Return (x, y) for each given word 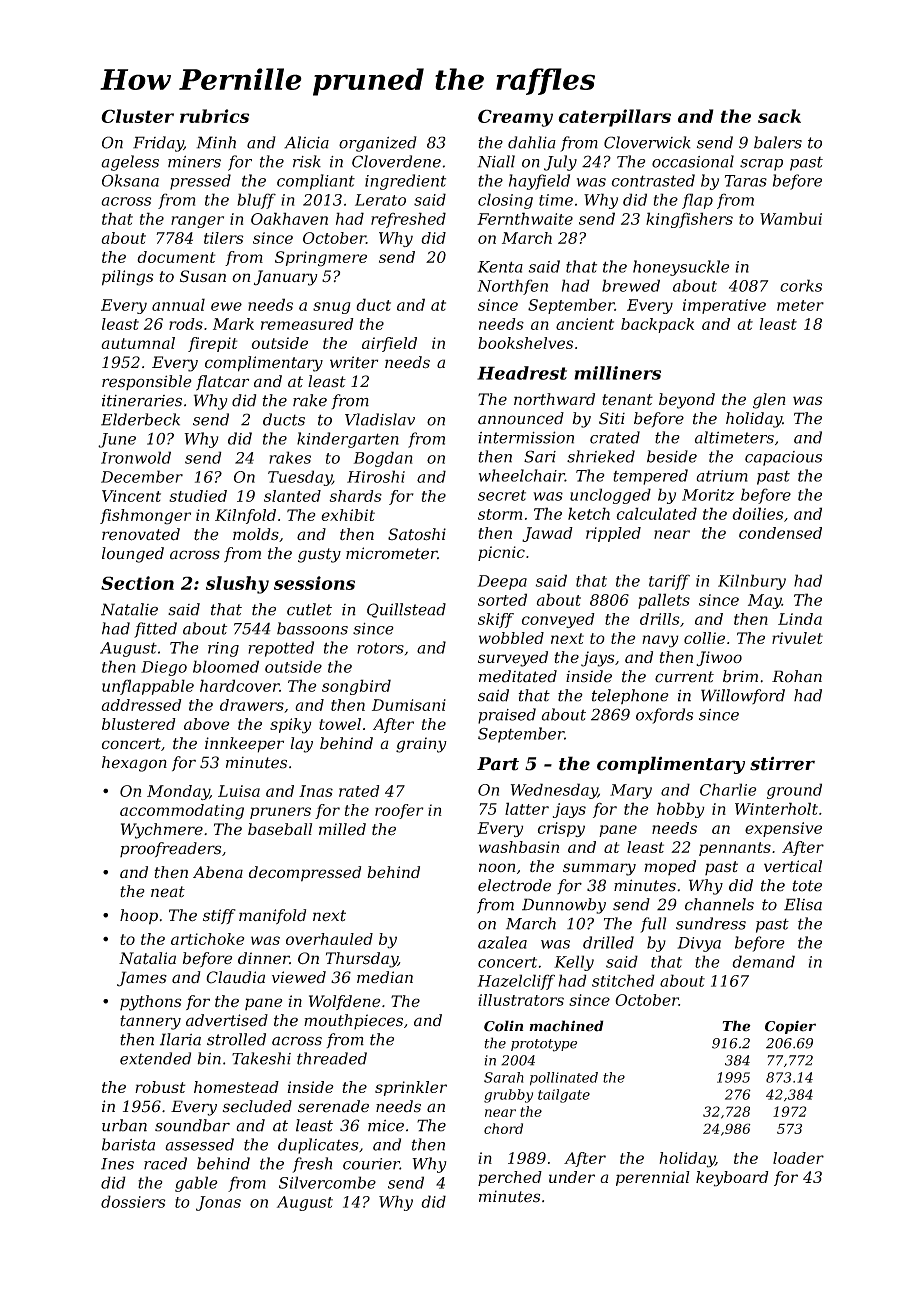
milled (342, 829)
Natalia (147, 958)
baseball (280, 829)
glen (769, 401)
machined (566, 1026)
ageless (130, 163)
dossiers (133, 1201)
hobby (681, 810)
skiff (496, 620)
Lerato (380, 200)
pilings (127, 278)
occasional (693, 161)
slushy (237, 585)
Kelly (574, 963)
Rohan (797, 676)
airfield (389, 344)
